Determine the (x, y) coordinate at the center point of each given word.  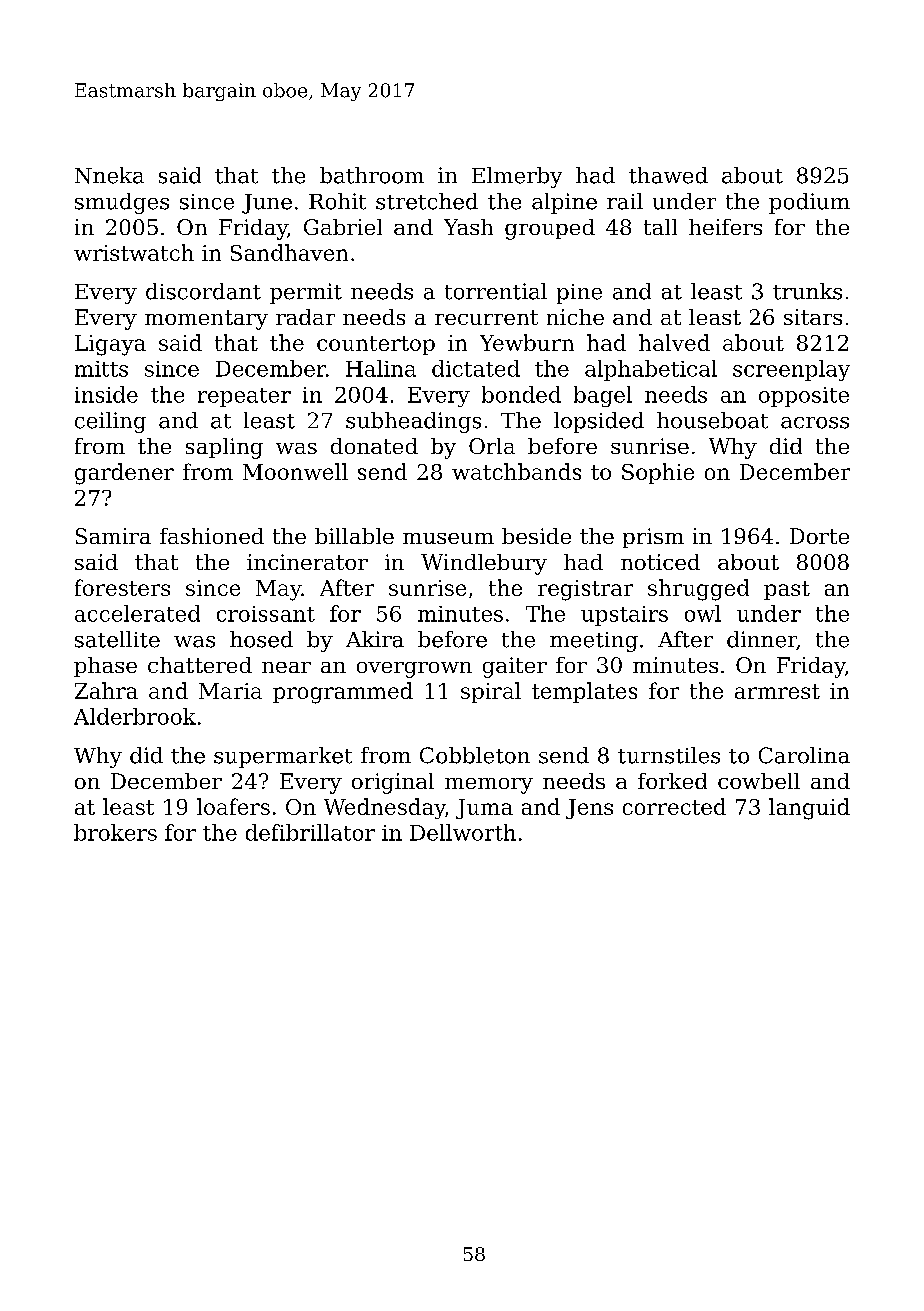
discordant (203, 291)
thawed (668, 175)
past (787, 590)
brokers (115, 832)
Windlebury (484, 564)
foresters (122, 587)
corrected (674, 806)
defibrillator (310, 832)
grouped (550, 229)
